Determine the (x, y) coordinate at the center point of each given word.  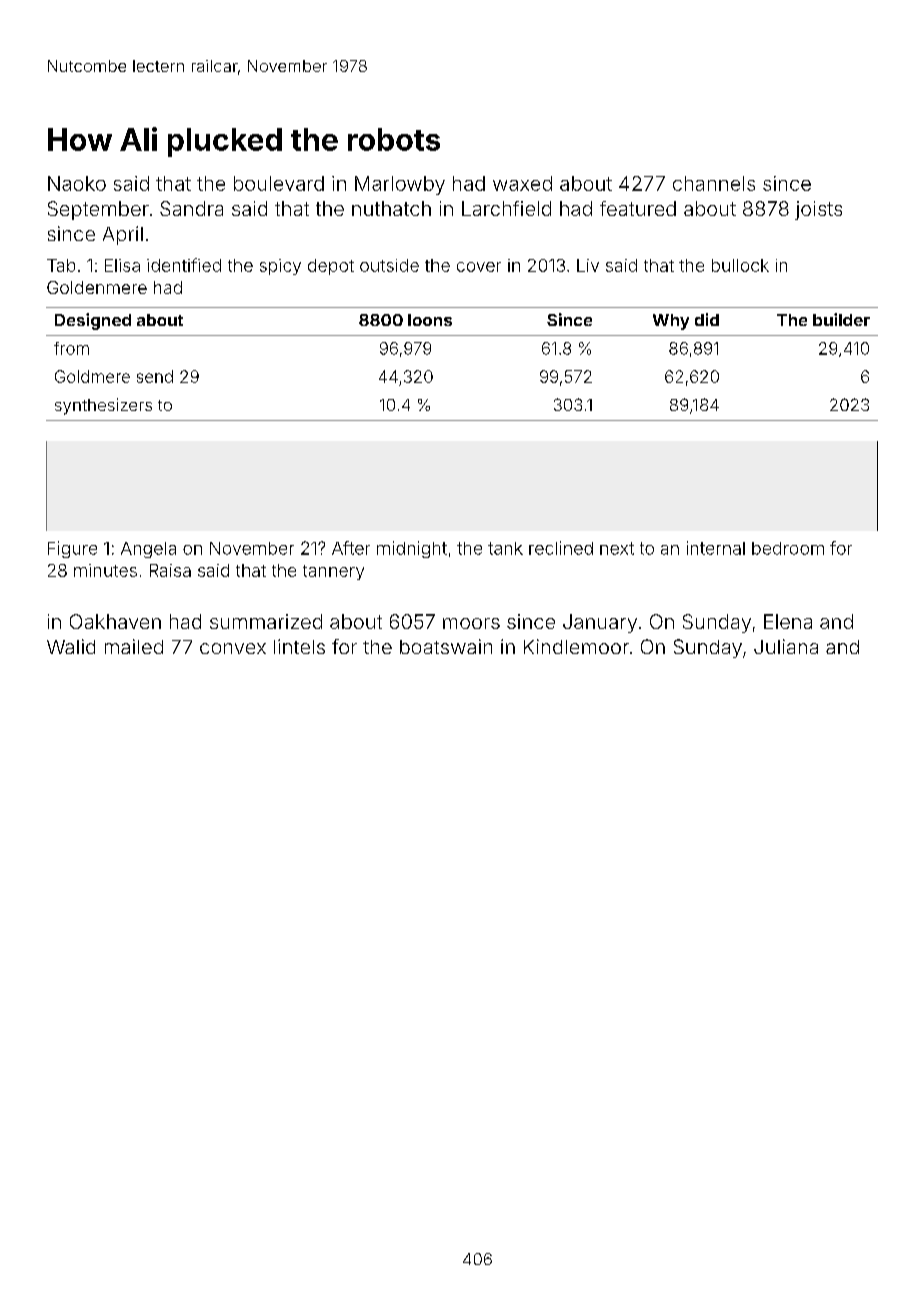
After (351, 548)
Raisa (170, 570)
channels (714, 183)
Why (671, 322)
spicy (280, 267)
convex (233, 648)
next (617, 548)
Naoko (77, 183)
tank (505, 548)
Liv (588, 265)
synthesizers (103, 406)
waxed (522, 183)
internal (716, 548)
